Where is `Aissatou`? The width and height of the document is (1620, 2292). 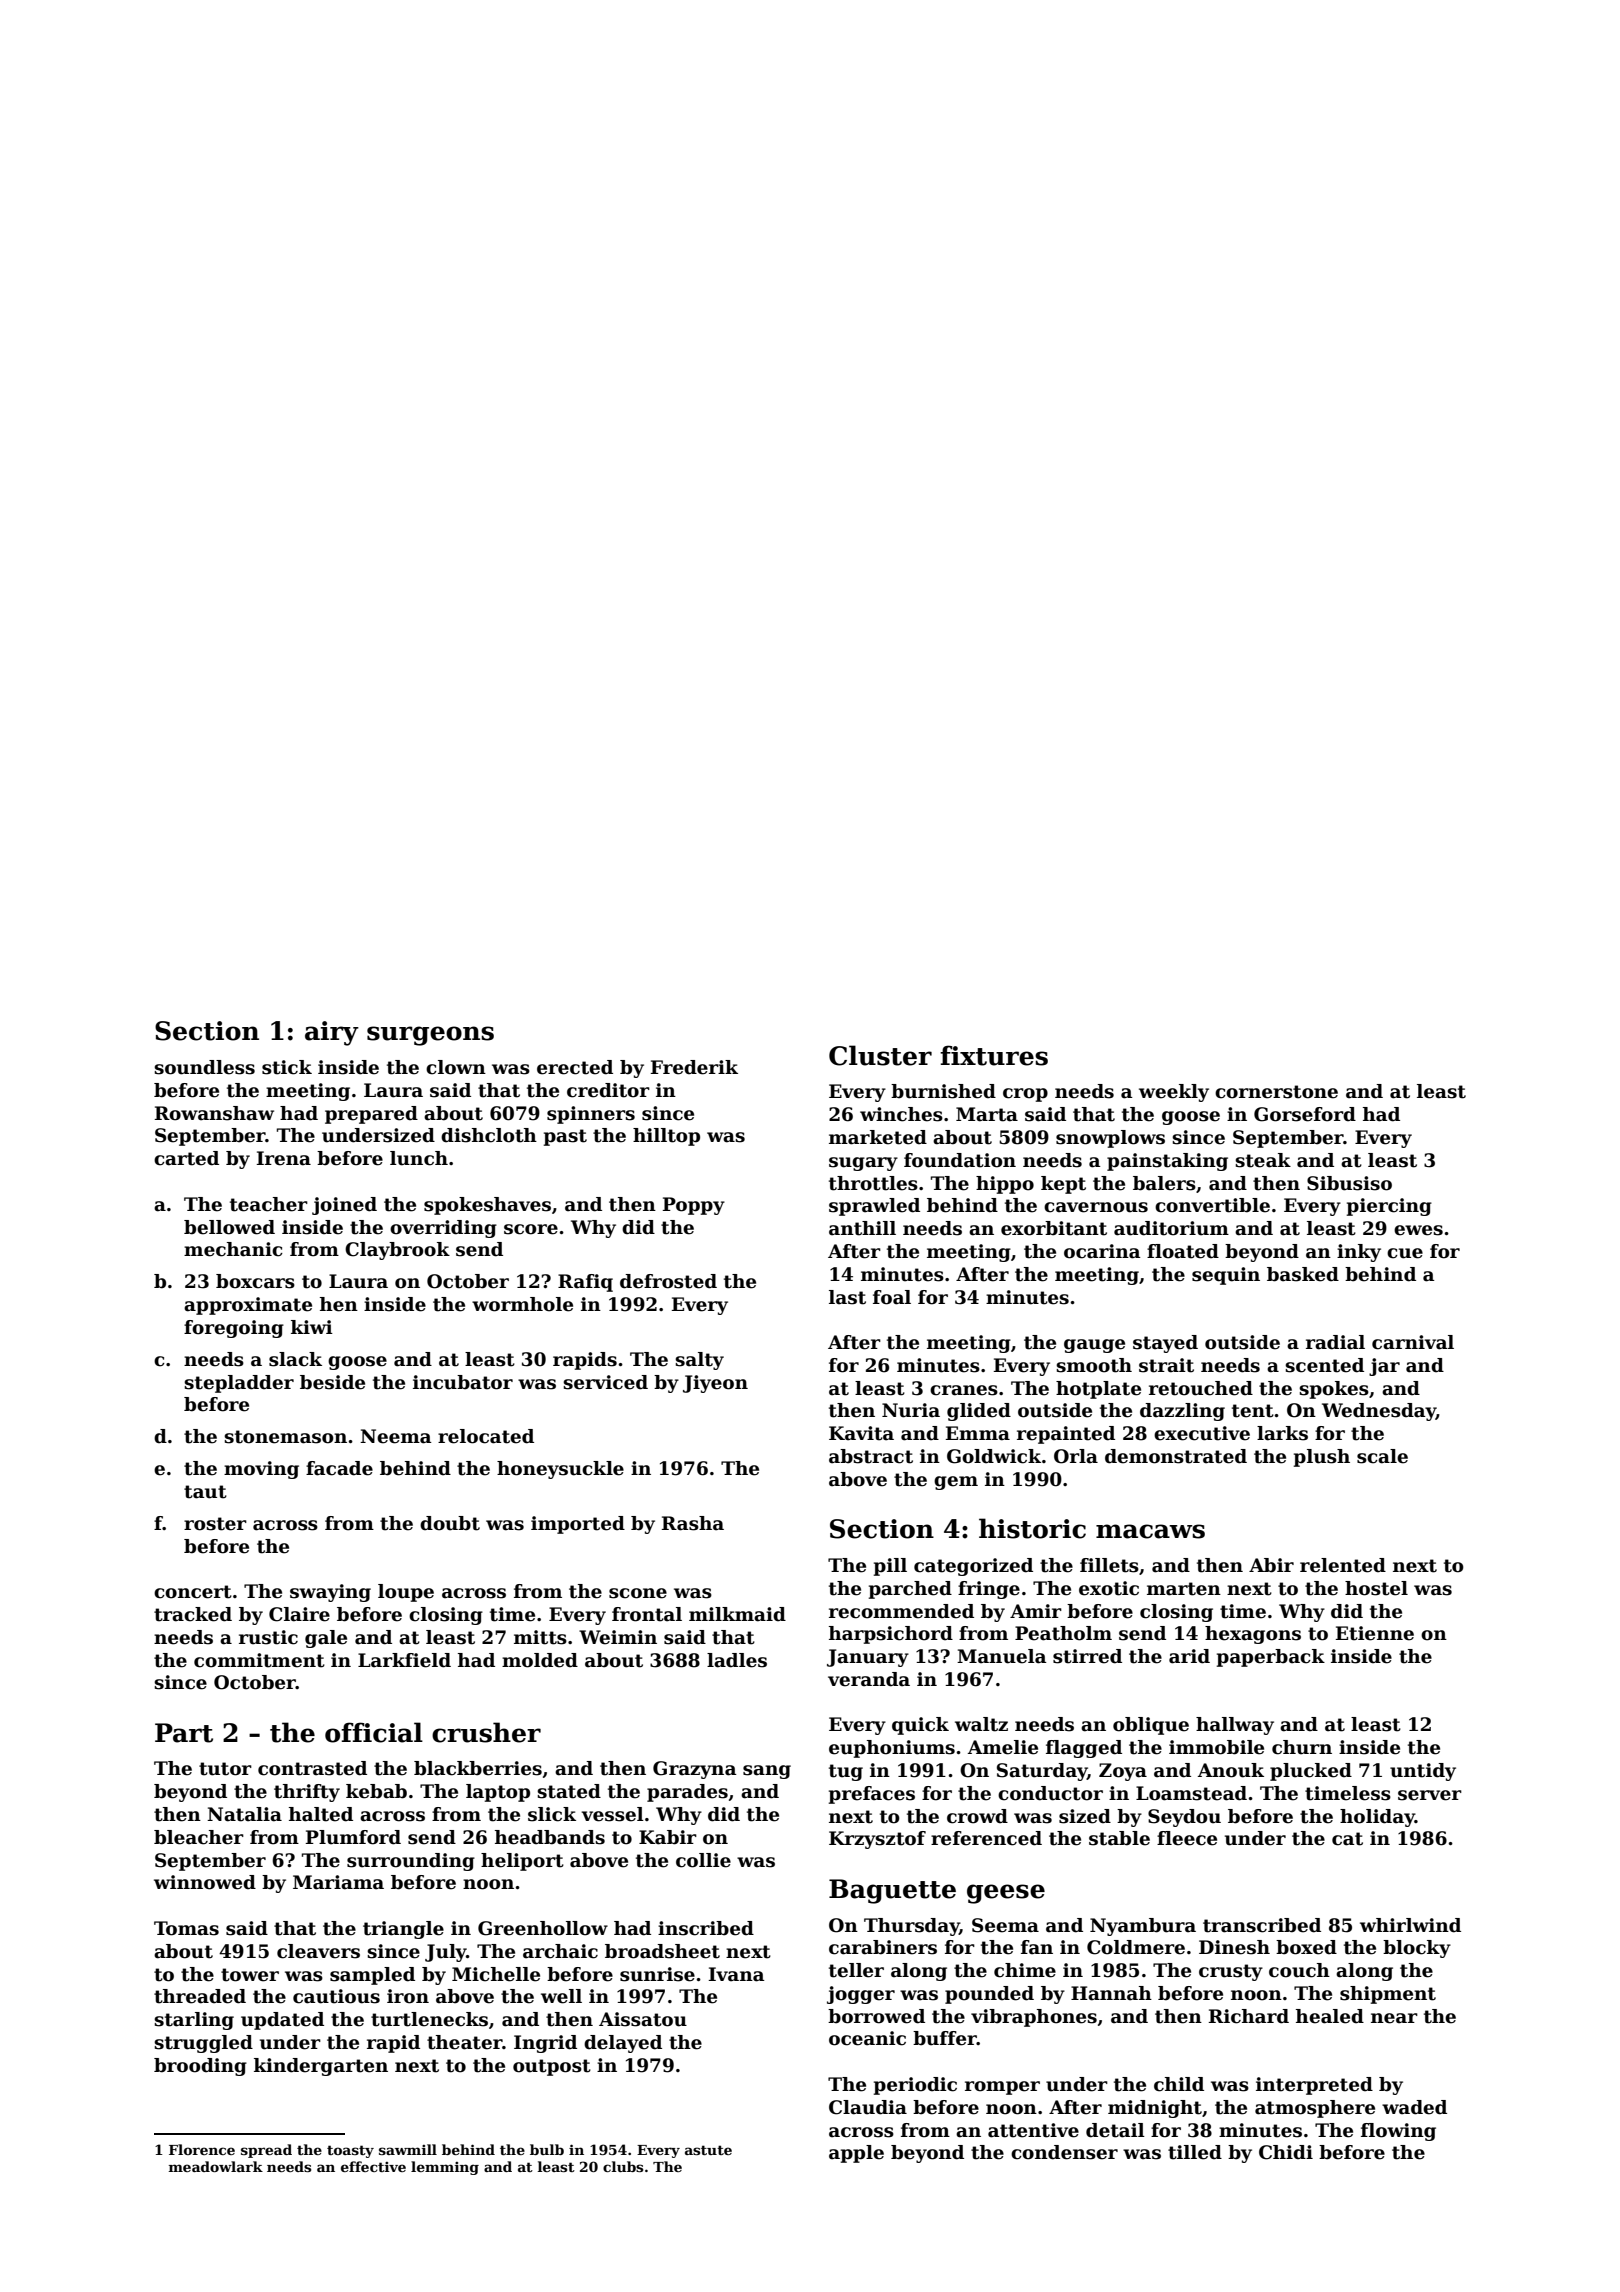 Aissatou is located at coordinates (643, 2019).
